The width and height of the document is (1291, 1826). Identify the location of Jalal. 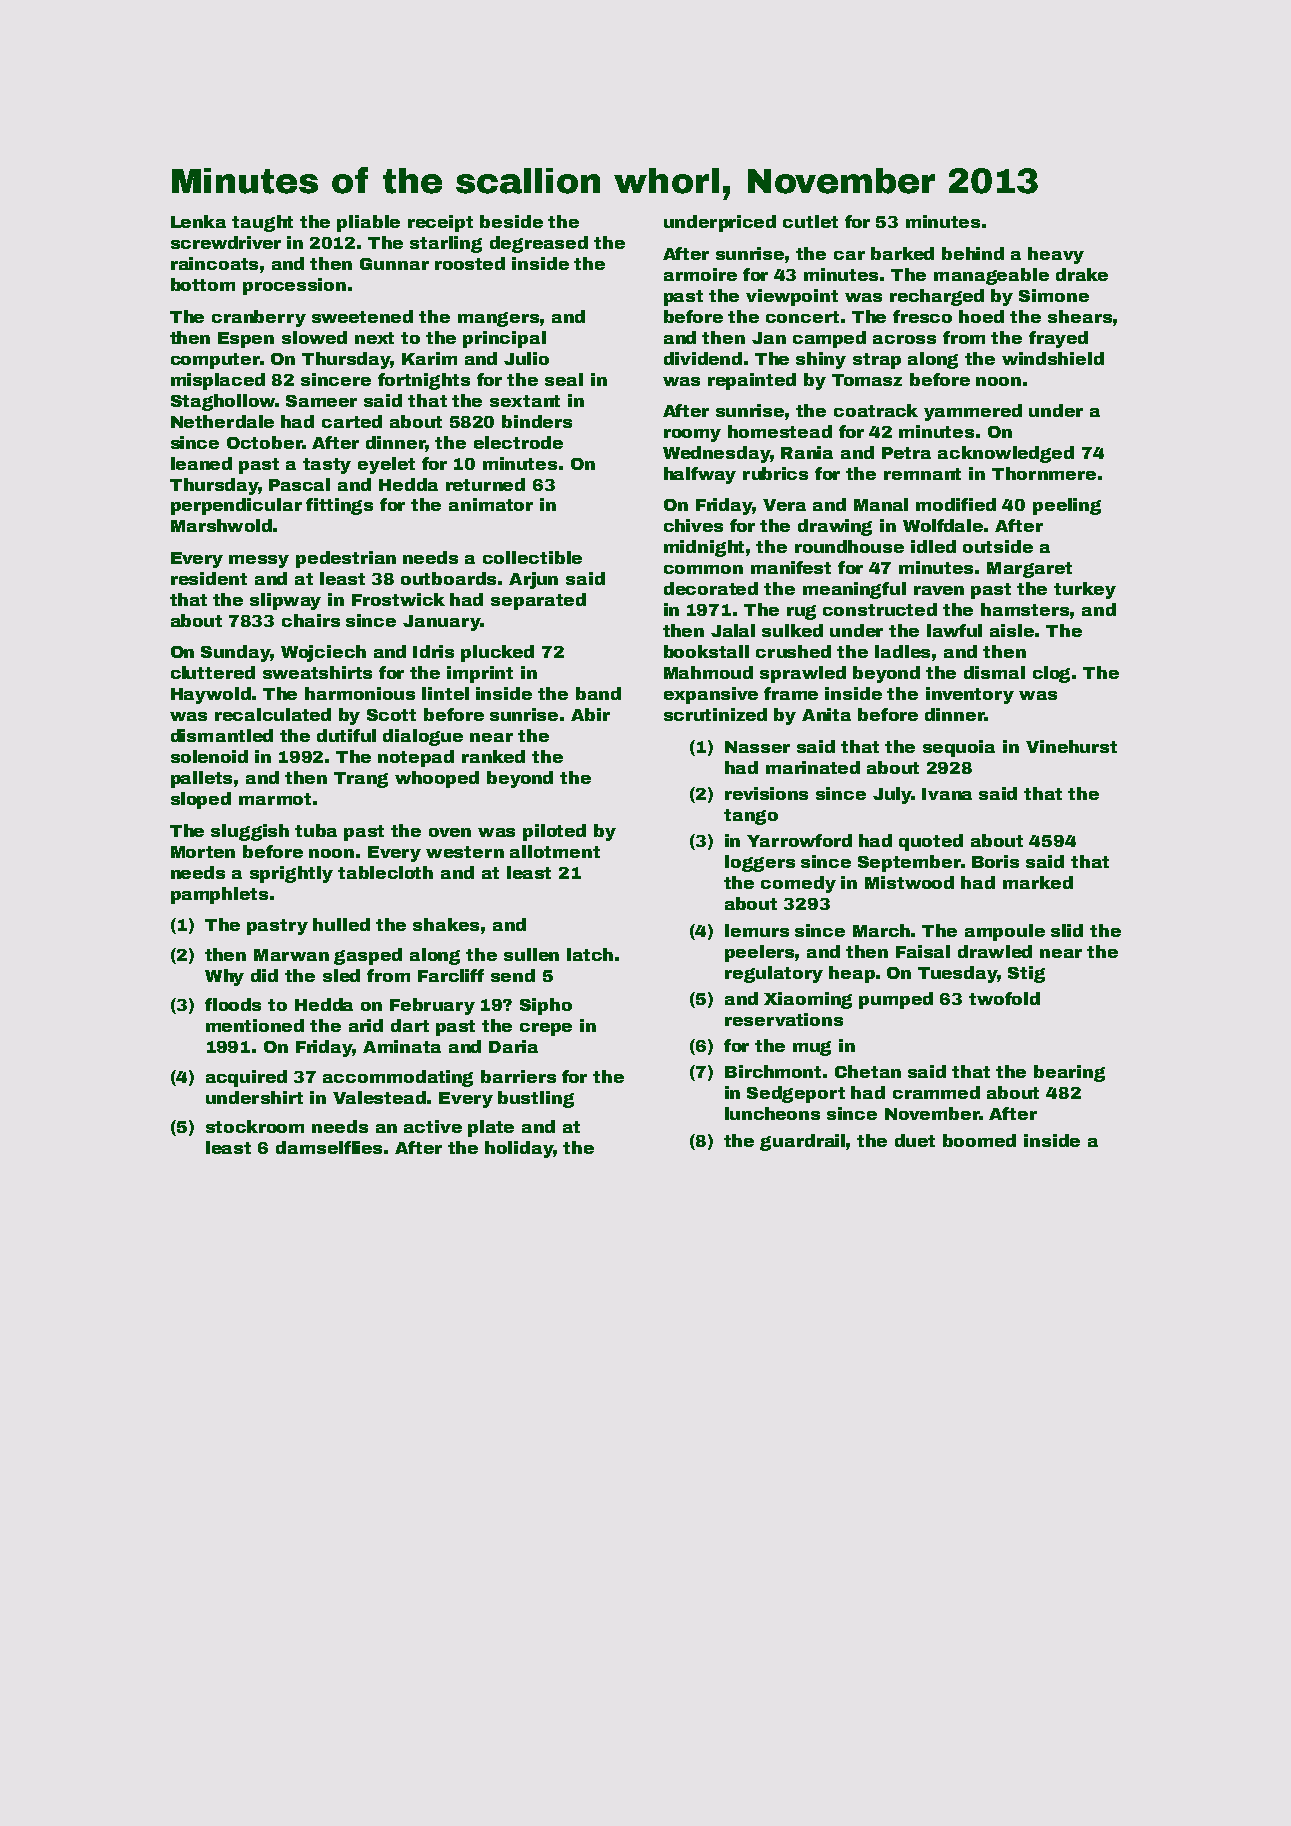
(733, 630).
